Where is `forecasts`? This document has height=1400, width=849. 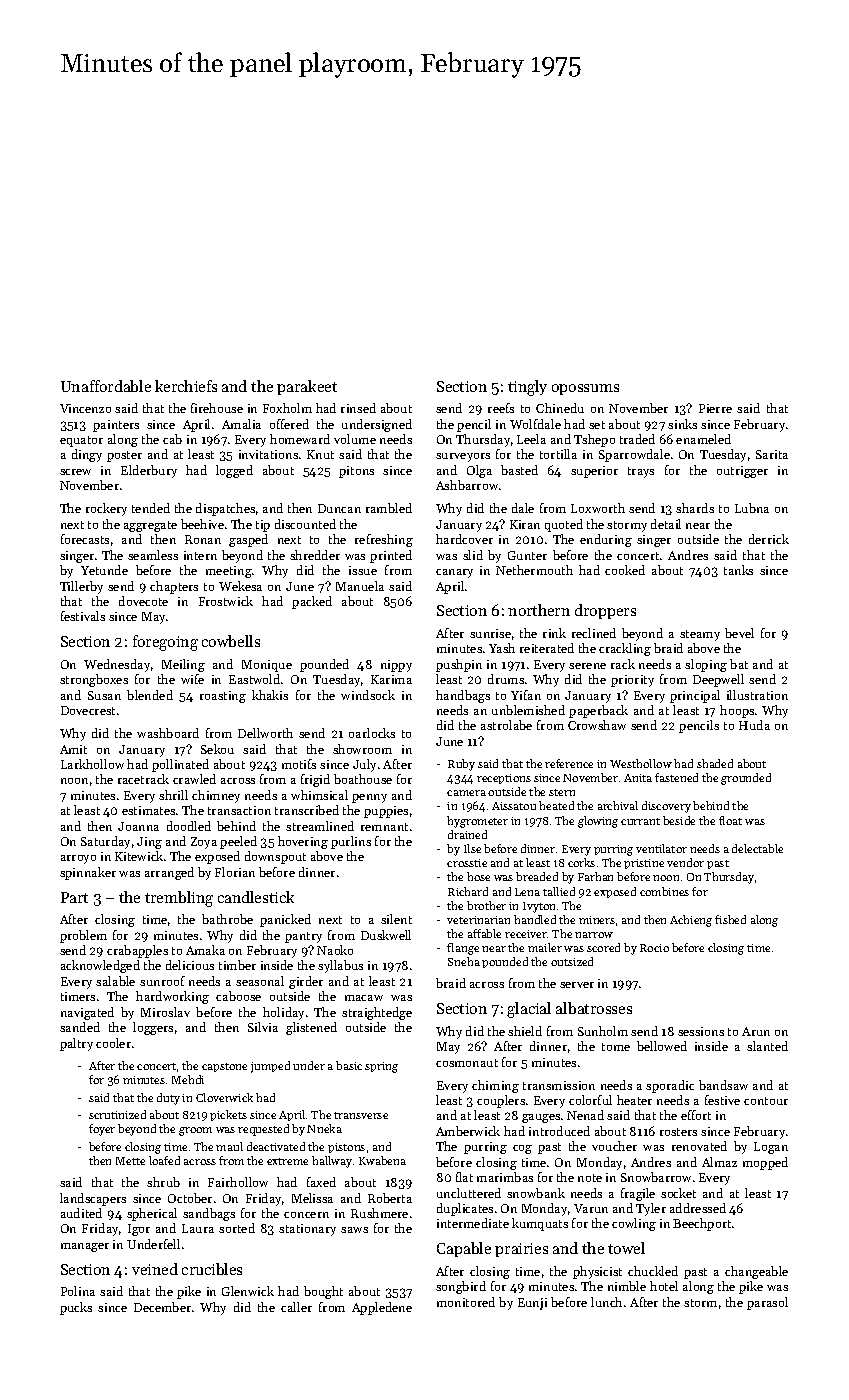
forecasts is located at coordinates (85, 539).
